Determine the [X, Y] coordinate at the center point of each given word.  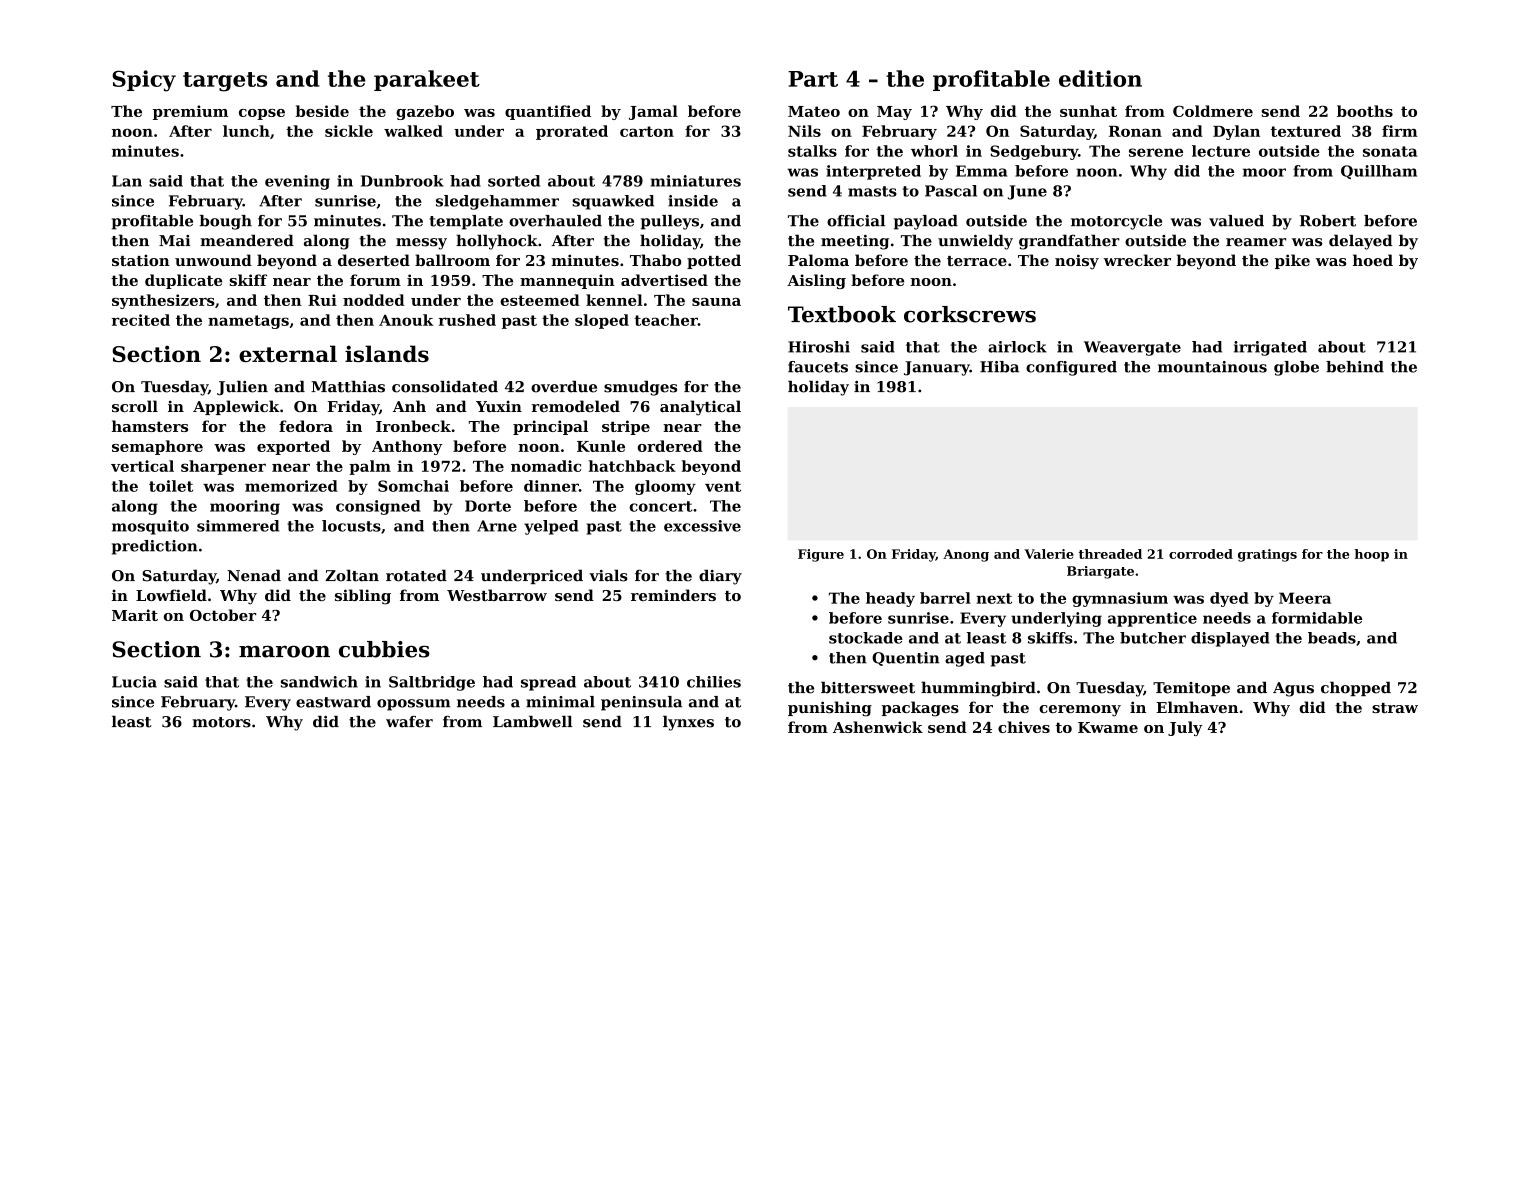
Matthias [348, 387]
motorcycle [1116, 222]
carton [647, 131]
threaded [1110, 554]
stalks [812, 151]
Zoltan [352, 575]
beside [322, 111]
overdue [564, 387]
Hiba [999, 367]
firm [1400, 131]
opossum [414, 705]
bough [226, 222]
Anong [966, 555]
